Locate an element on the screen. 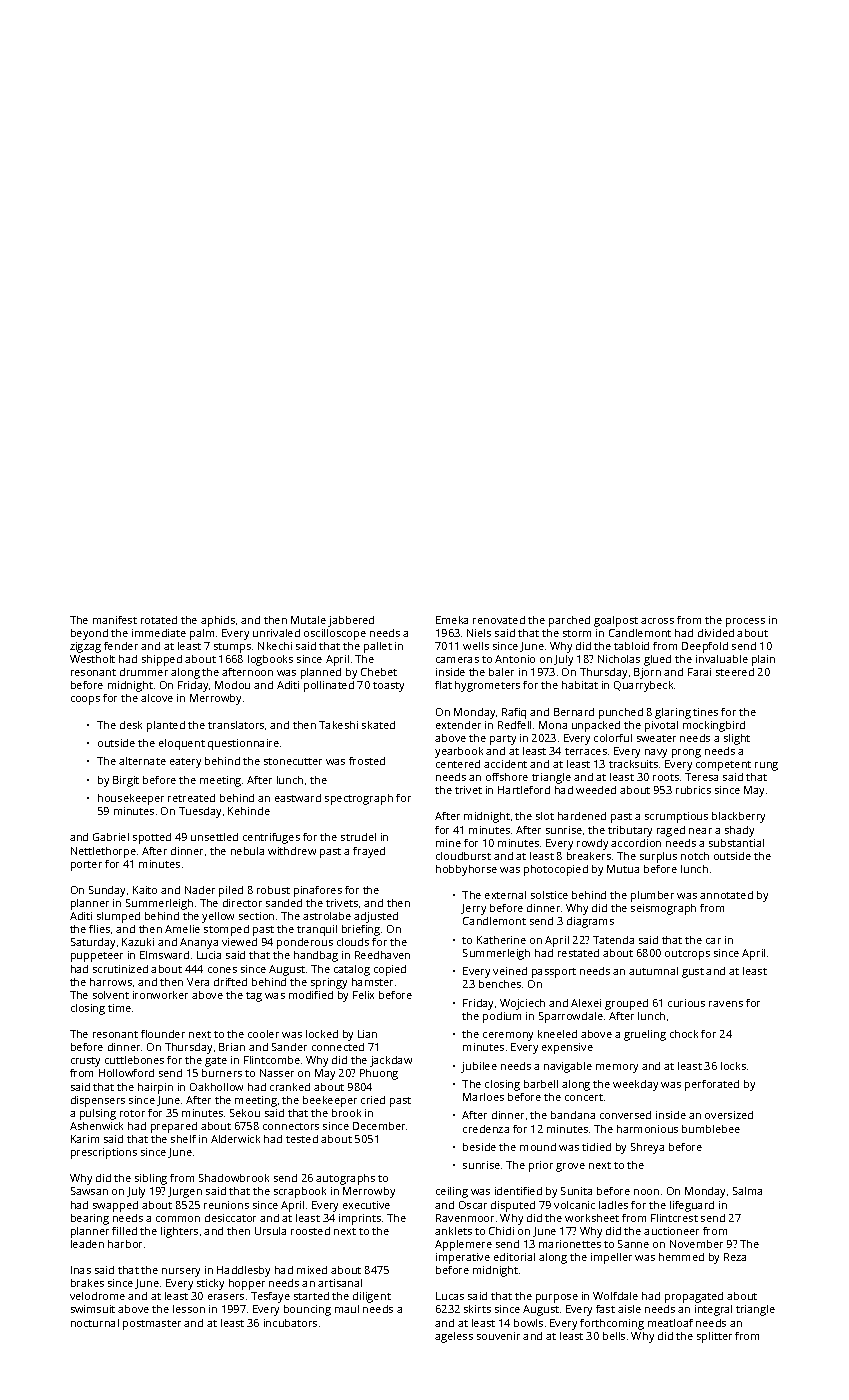  across is located at coordinates (657, 621).
